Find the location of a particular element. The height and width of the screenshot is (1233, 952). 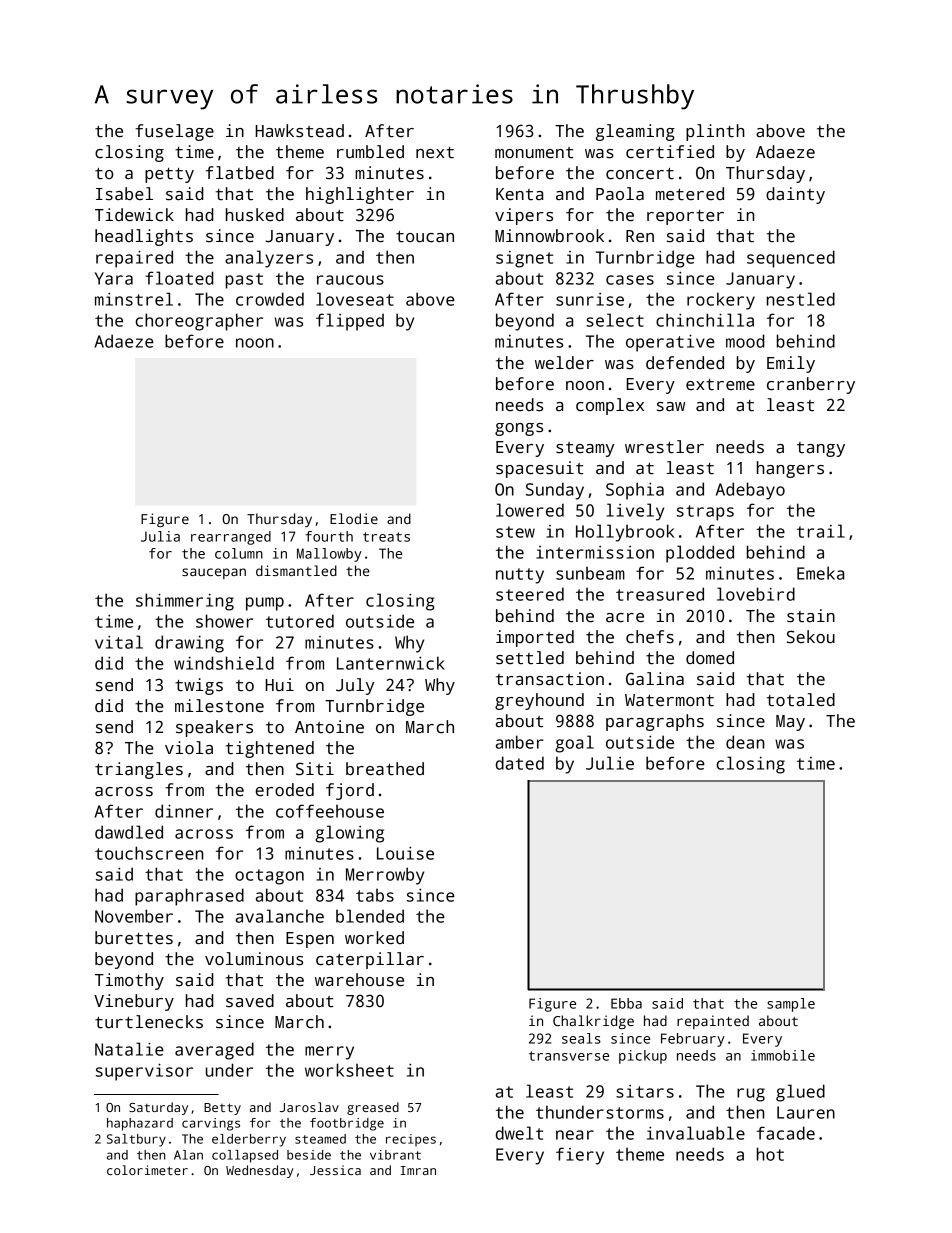

fuselage is located at coordinates (174, 132).
